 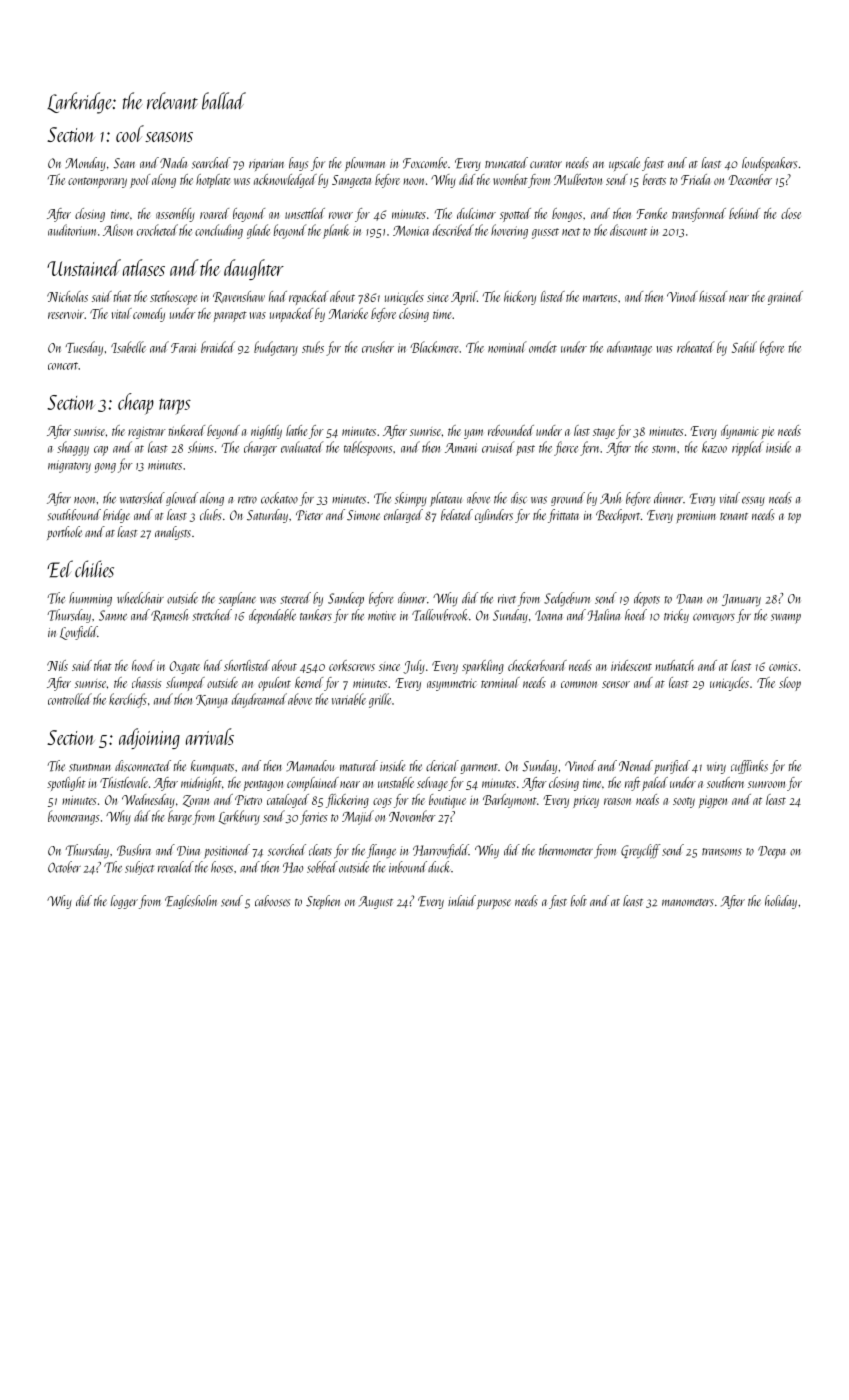 I want to click on tarps, so click(x=175, y=406).
